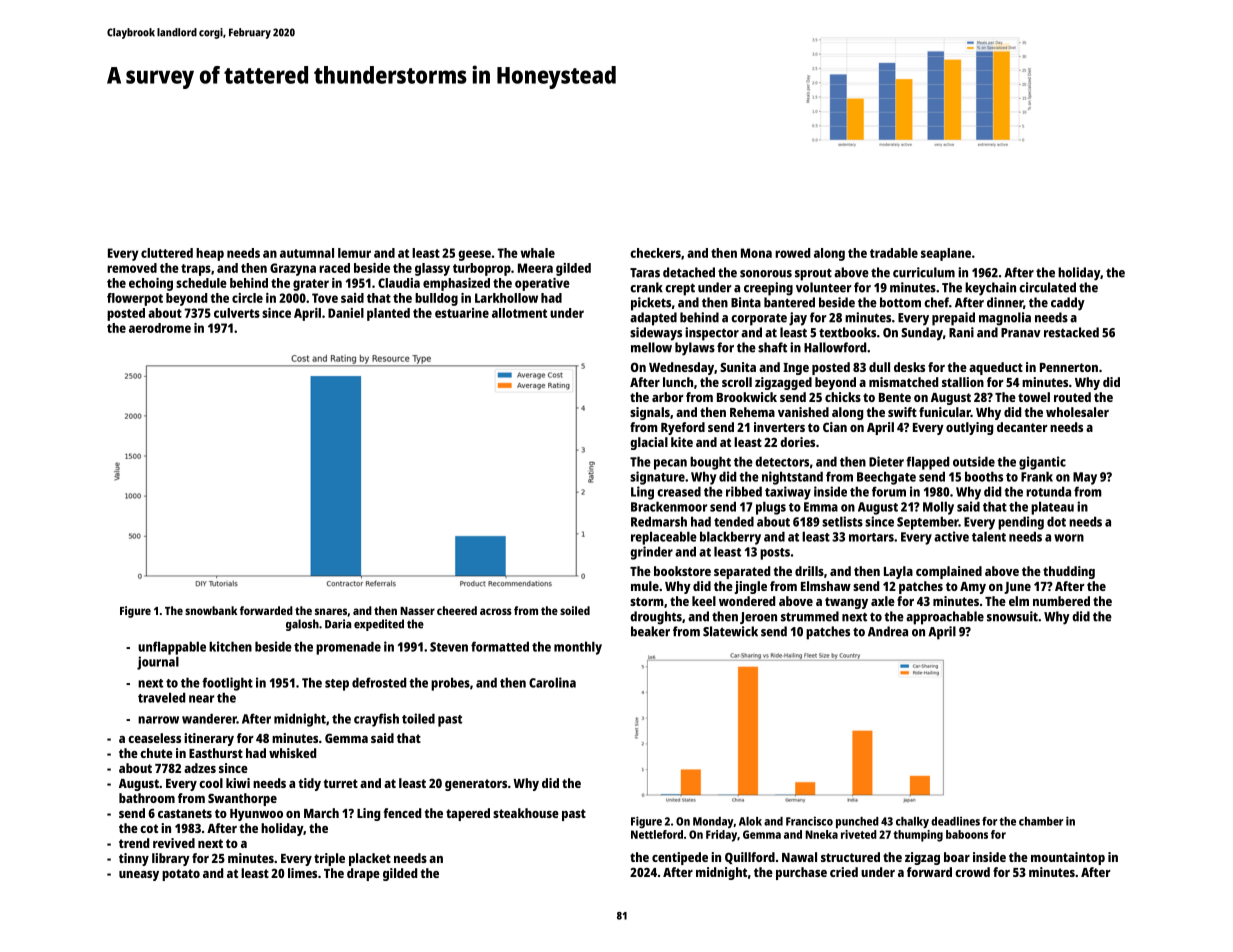 The image size is (1233, 952). Describe the element at coordinates (209, 718) in the page. I see `wanderer` at that location.
